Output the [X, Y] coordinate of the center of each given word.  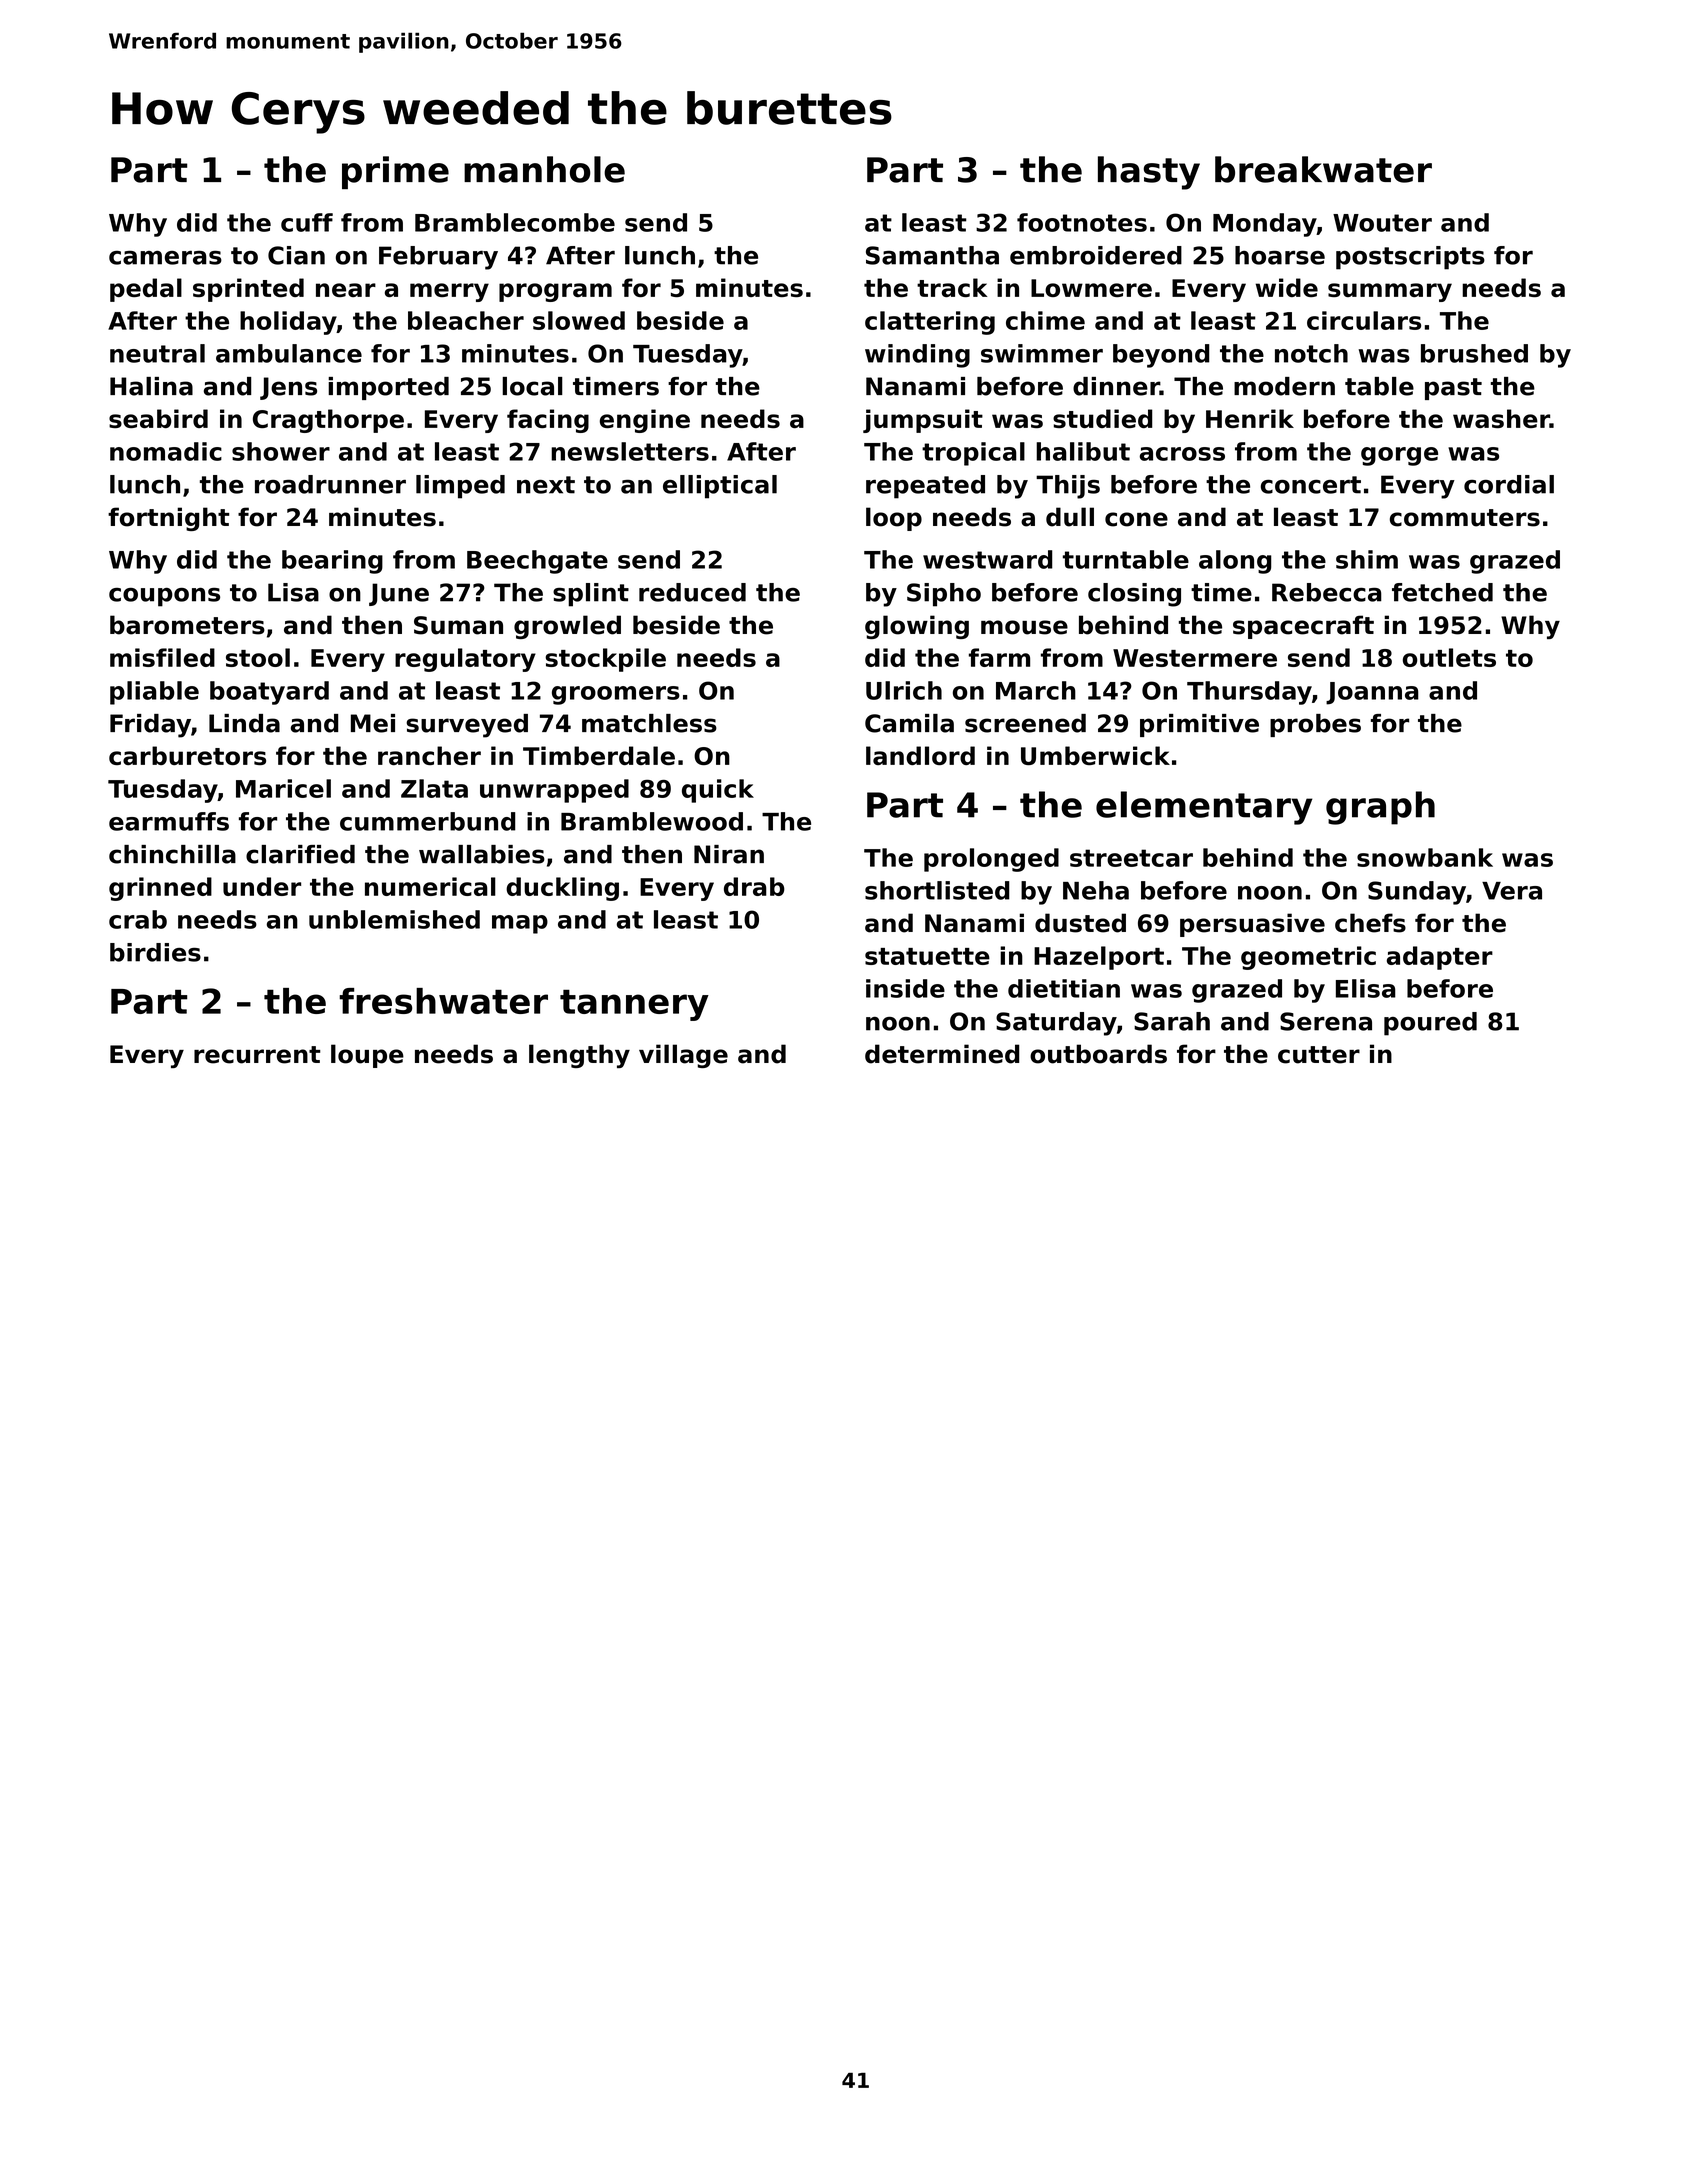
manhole [544, 169]
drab [754, 886]
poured [1430, 1024]
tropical [973, 454]
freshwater [443, 1001]
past [1453, 389]
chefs [1370, 923]
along [1235, 562]
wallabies [482, 854]
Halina [151, 386]
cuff [307, 222]
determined [942, 1054]
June [399, 594]
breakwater [1323, 169]
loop [894, 519]
